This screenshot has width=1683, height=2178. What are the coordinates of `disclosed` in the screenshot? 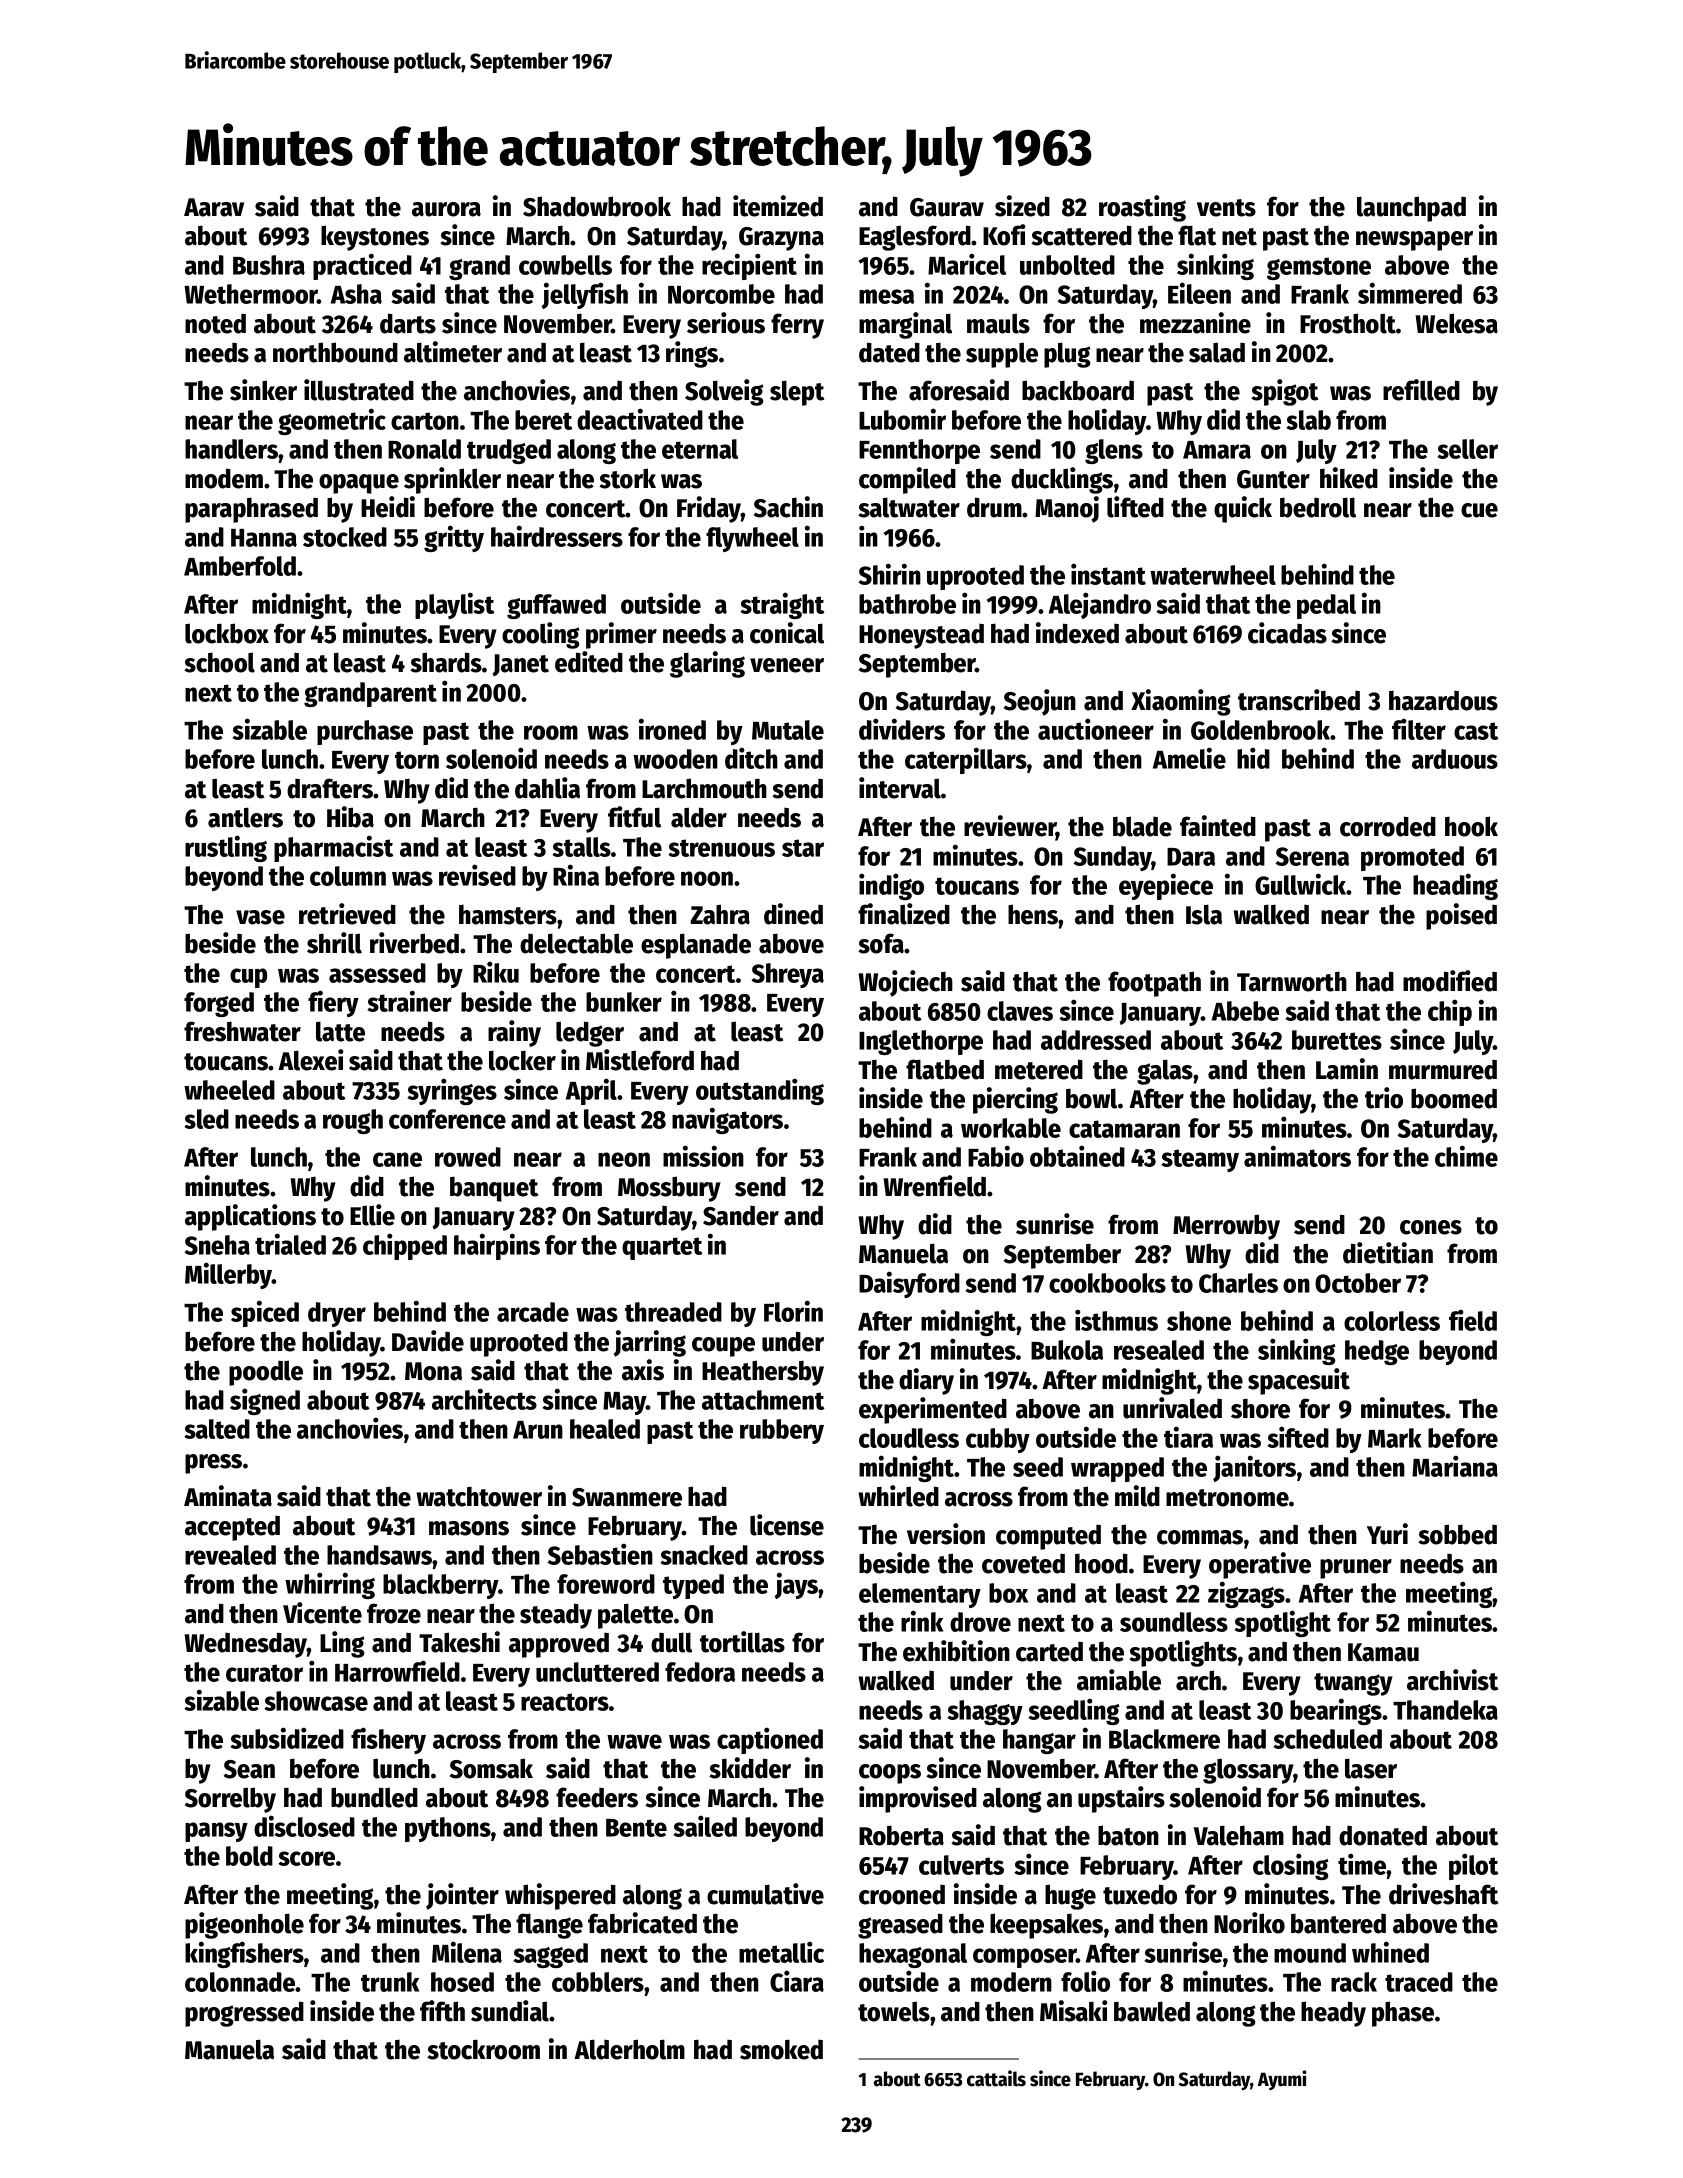 It's located at (304, 1826).
